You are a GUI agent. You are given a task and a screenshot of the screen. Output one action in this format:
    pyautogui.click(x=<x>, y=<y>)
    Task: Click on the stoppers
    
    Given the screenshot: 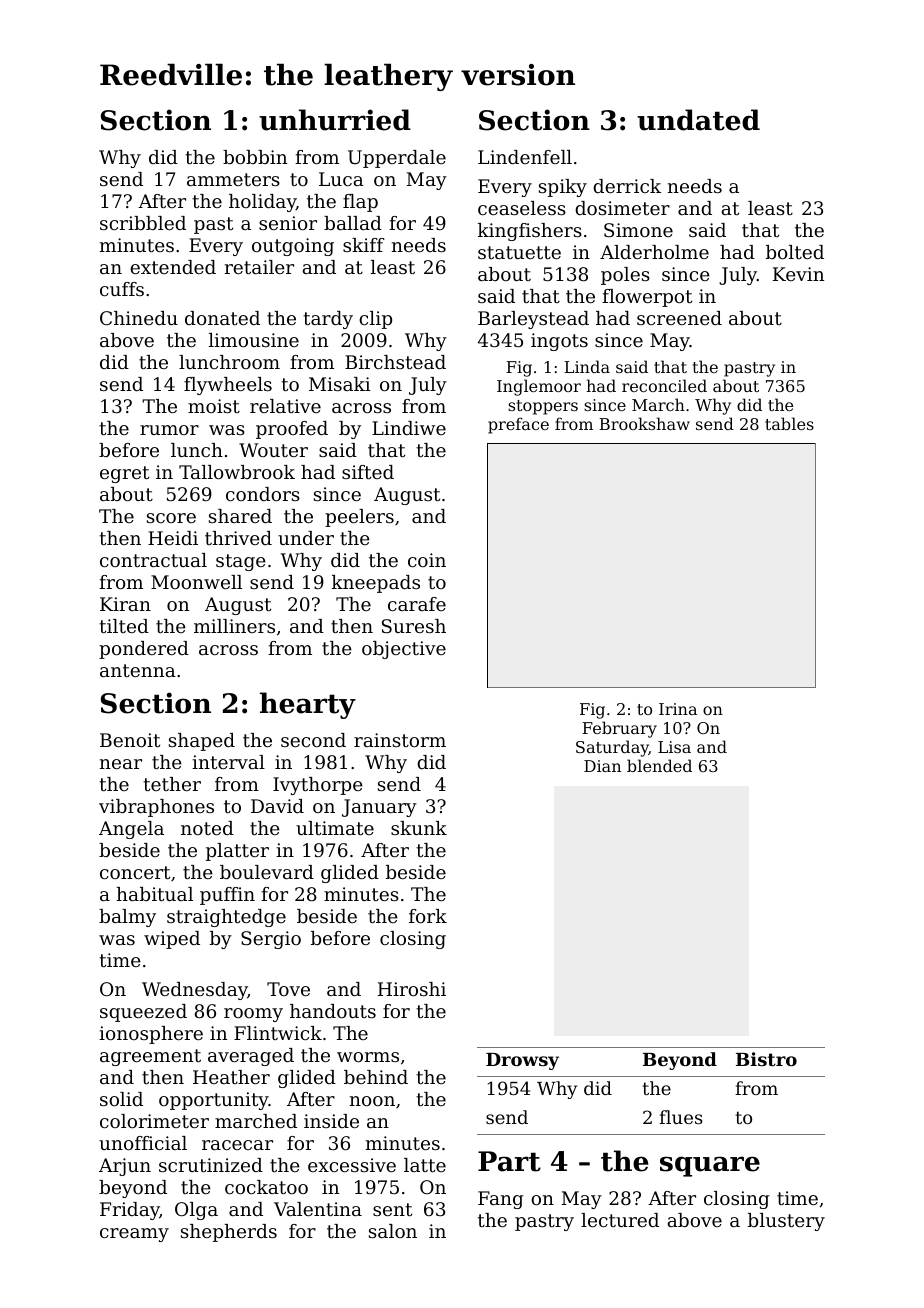 What is the action you would take?
    pyautogui.click(x=543, y=407)
